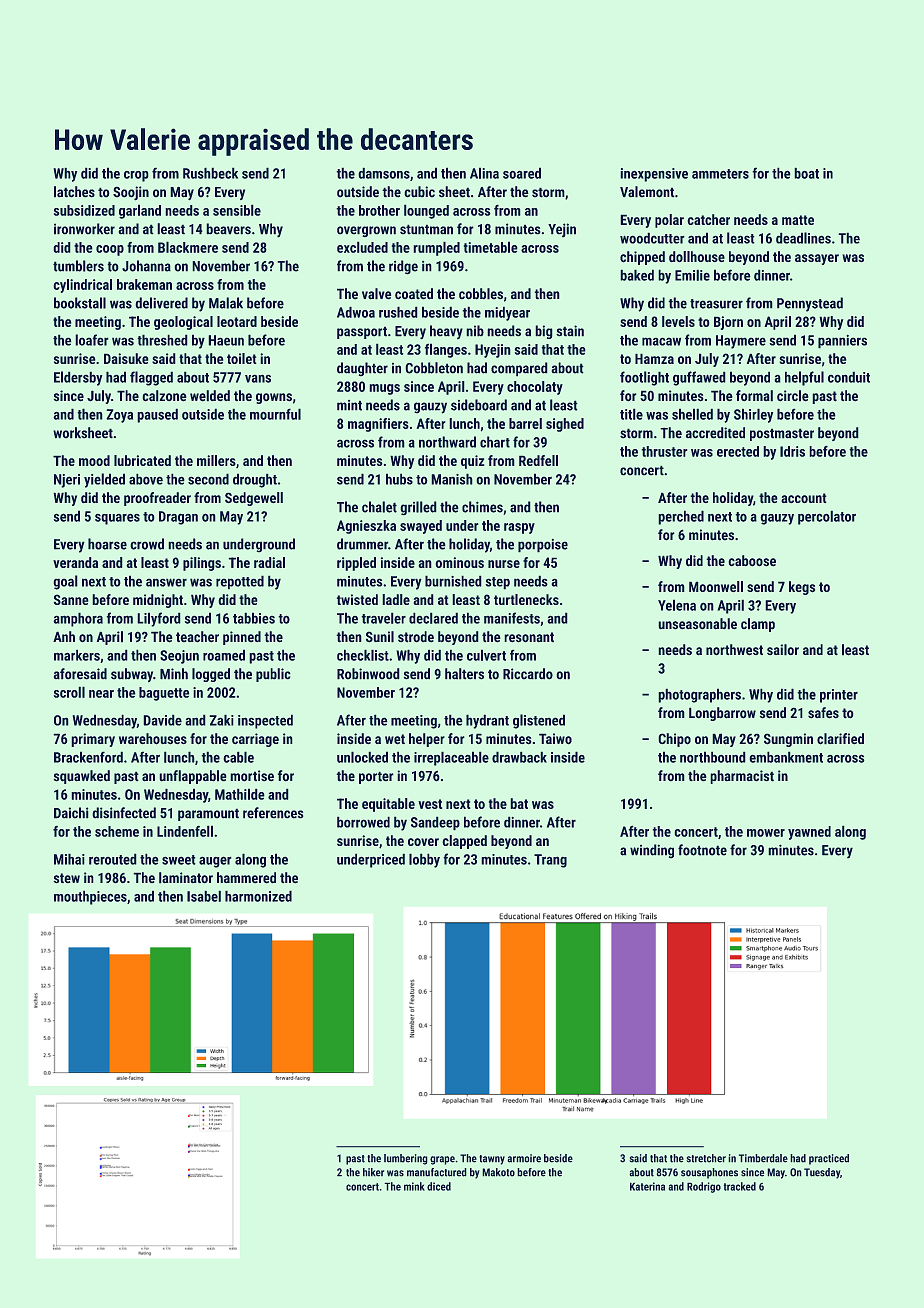 The image size is (924, 1308). What do you see at coordinates (529, 637) in the document?
I see `resonant` at bounding box center [529, 637].
